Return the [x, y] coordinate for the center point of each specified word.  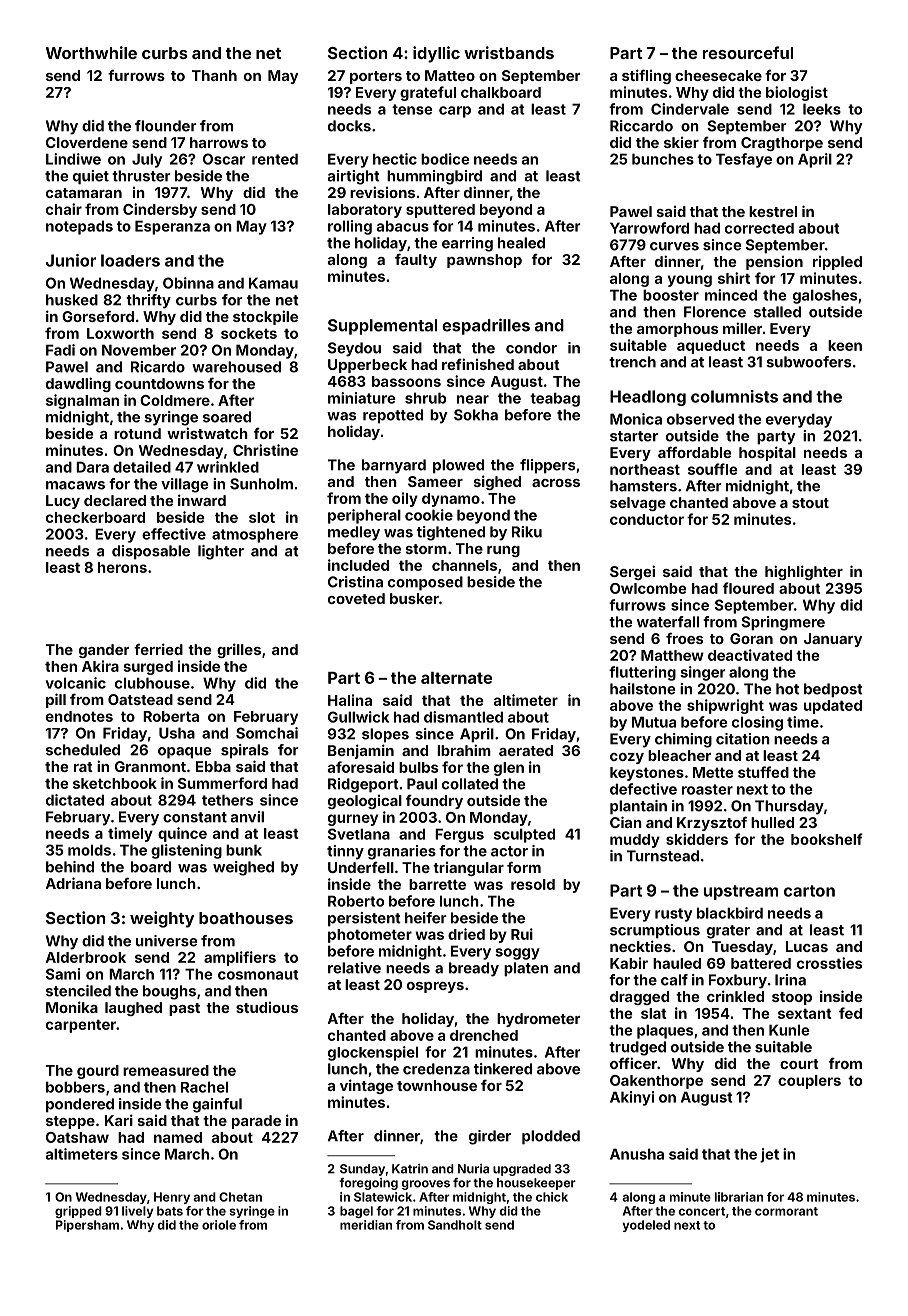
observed [700, 419]
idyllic [436, 54]
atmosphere [255, 535]
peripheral [364, 516]
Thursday [789, 807]
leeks [822, 109]
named [178, 1137]
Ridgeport [363, 785]
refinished [478, 364]
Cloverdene [87, 142]
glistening [186, 851]
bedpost [833, 690]
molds [89, 850]
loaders [130, 260]
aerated [526, 750]
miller [742, 328]
